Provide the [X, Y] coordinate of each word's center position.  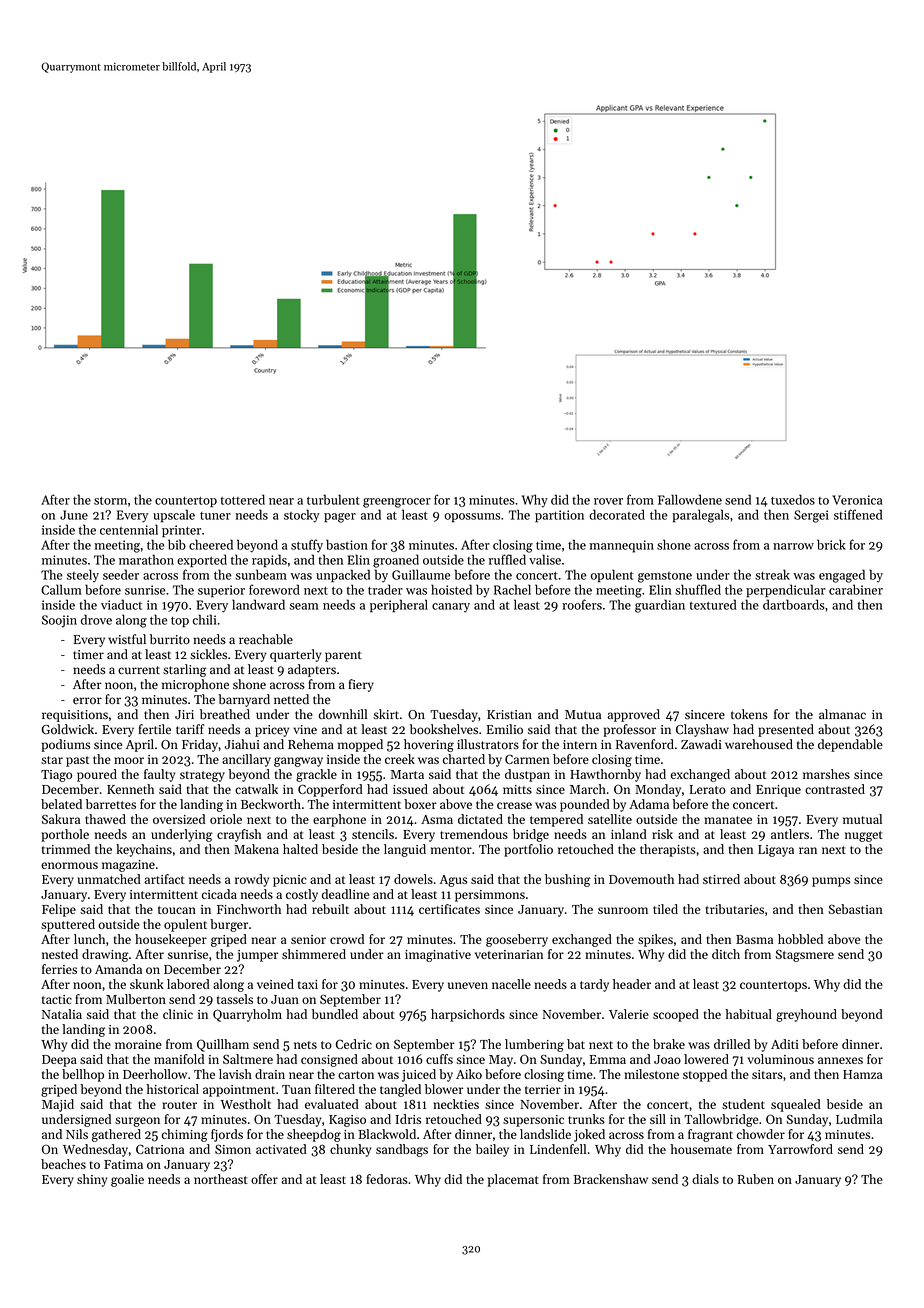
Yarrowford [800, 1149]
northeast [221, 1179]
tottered [243, 499]
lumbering [534, 1045]
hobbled [800, 939]
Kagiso [347, 1121]
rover [608, 501]
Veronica [857, 500]
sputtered [68, 925]
